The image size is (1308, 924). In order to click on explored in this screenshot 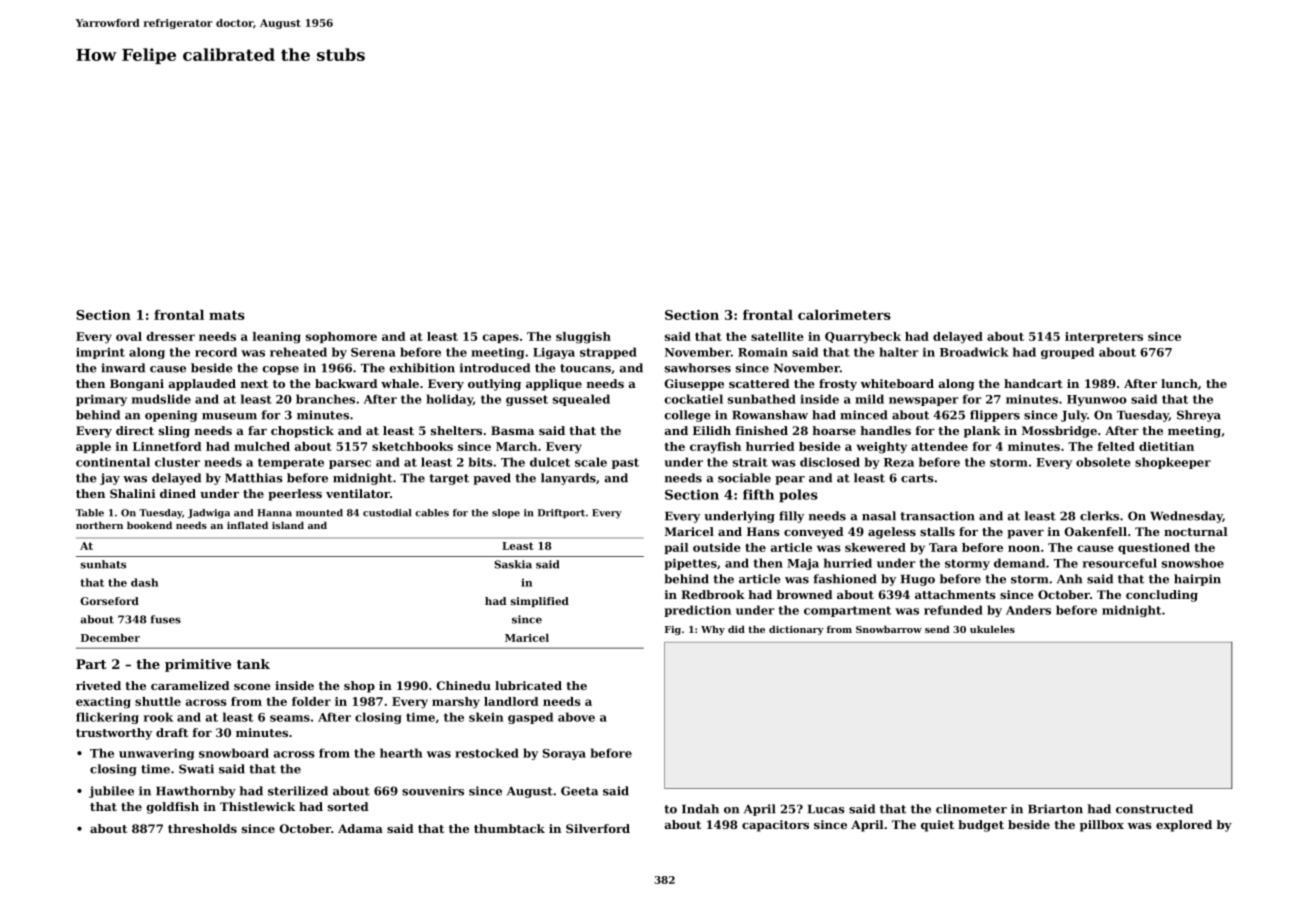, I will do `click(1184, 826)`.
